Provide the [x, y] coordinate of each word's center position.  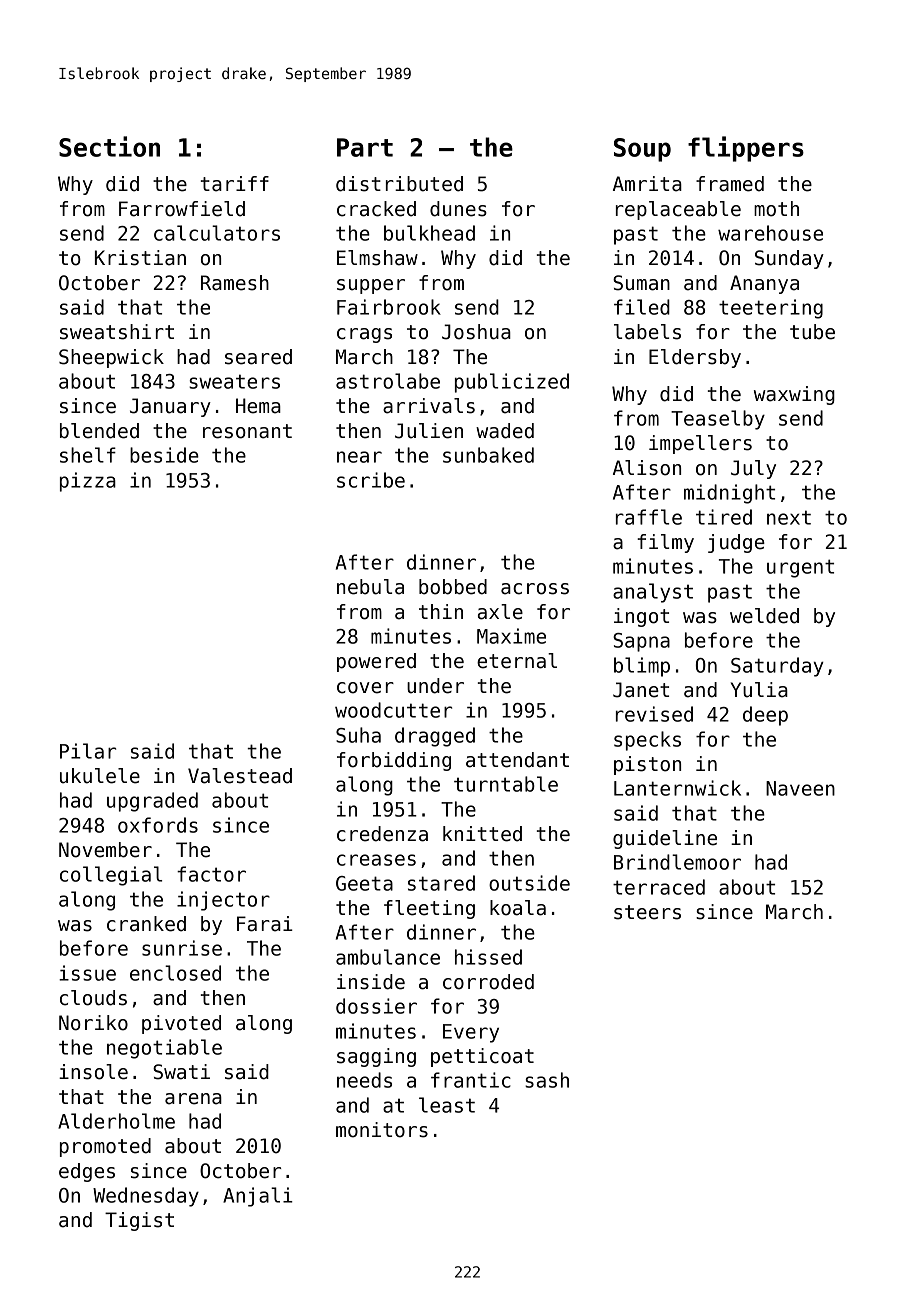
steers [647, 912]
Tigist [139, 1221]
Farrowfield [182, 209]
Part [365, 147]
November [105, 850]
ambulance [388, 957]
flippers [746, 149]
